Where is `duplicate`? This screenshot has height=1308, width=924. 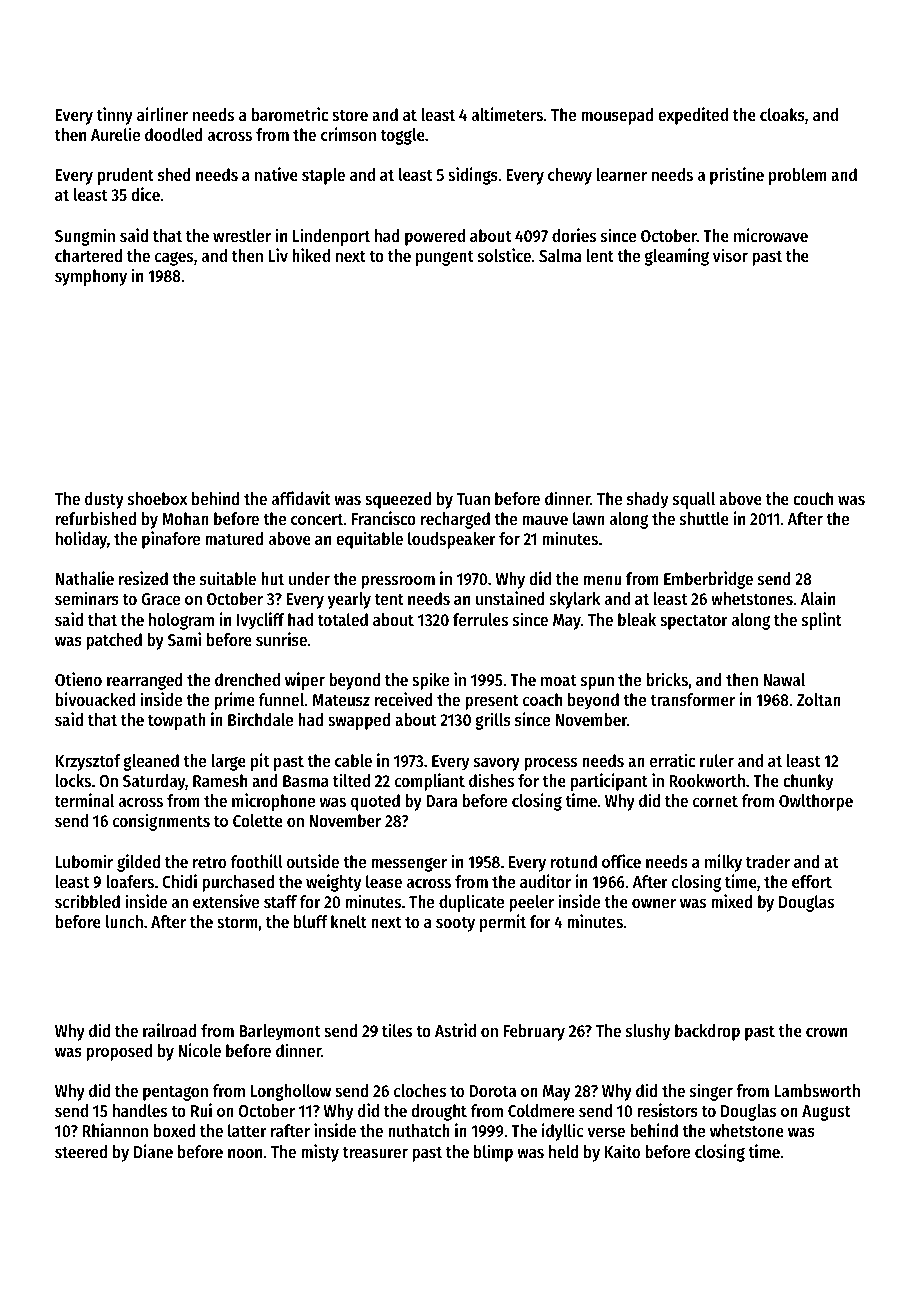 duplicate is located at coordinates (471, 903).
